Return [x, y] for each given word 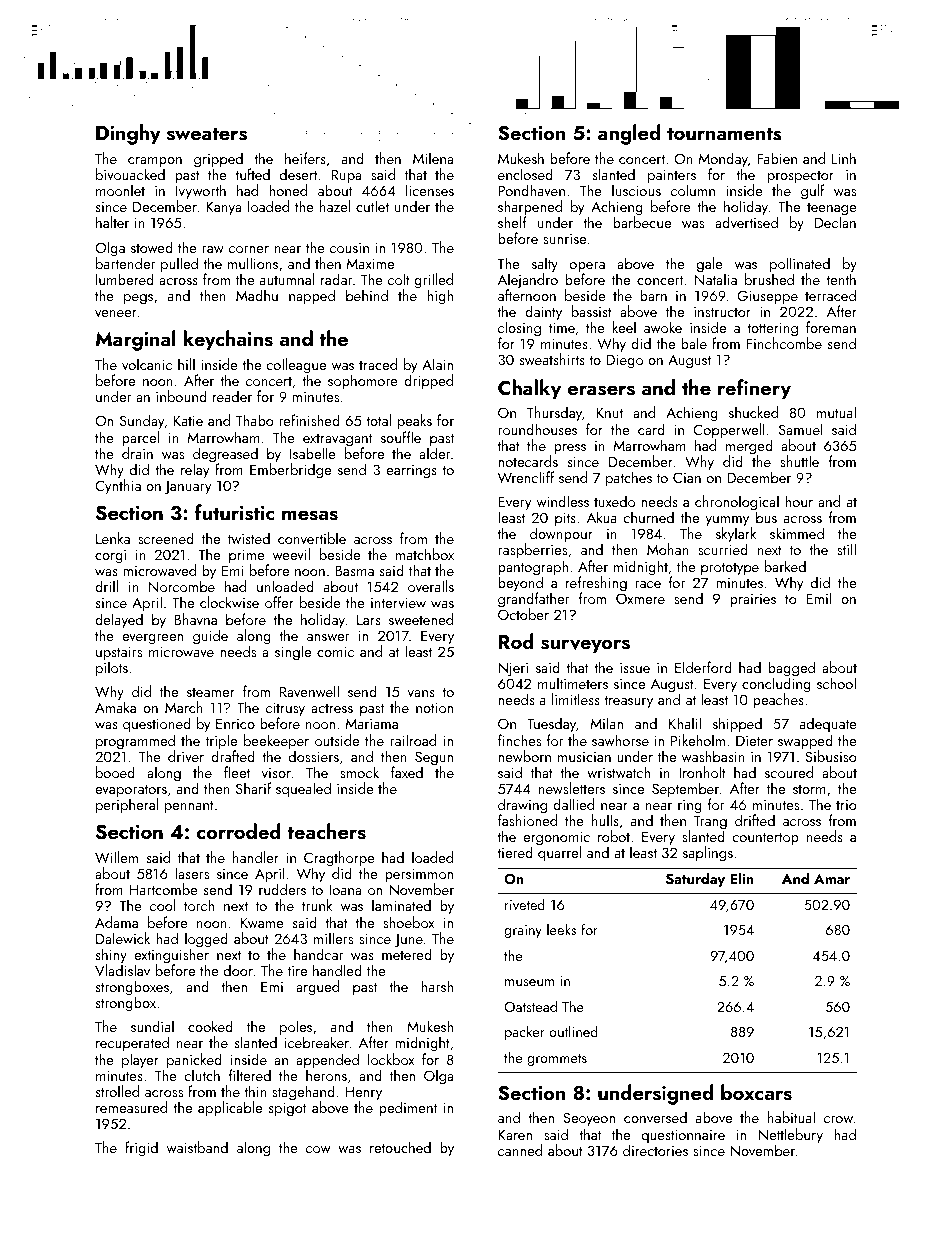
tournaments [724, 134]
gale [710, 265]
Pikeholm [698, 740]
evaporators [131, 791]
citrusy [285, 710]
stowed [152, 247]
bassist [592, 311]
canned [520, 1150]
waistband [197, 1147]
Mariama [372, 723]
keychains [228, 340]
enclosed [525, 174]
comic [335, 651]
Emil [819, 598]
